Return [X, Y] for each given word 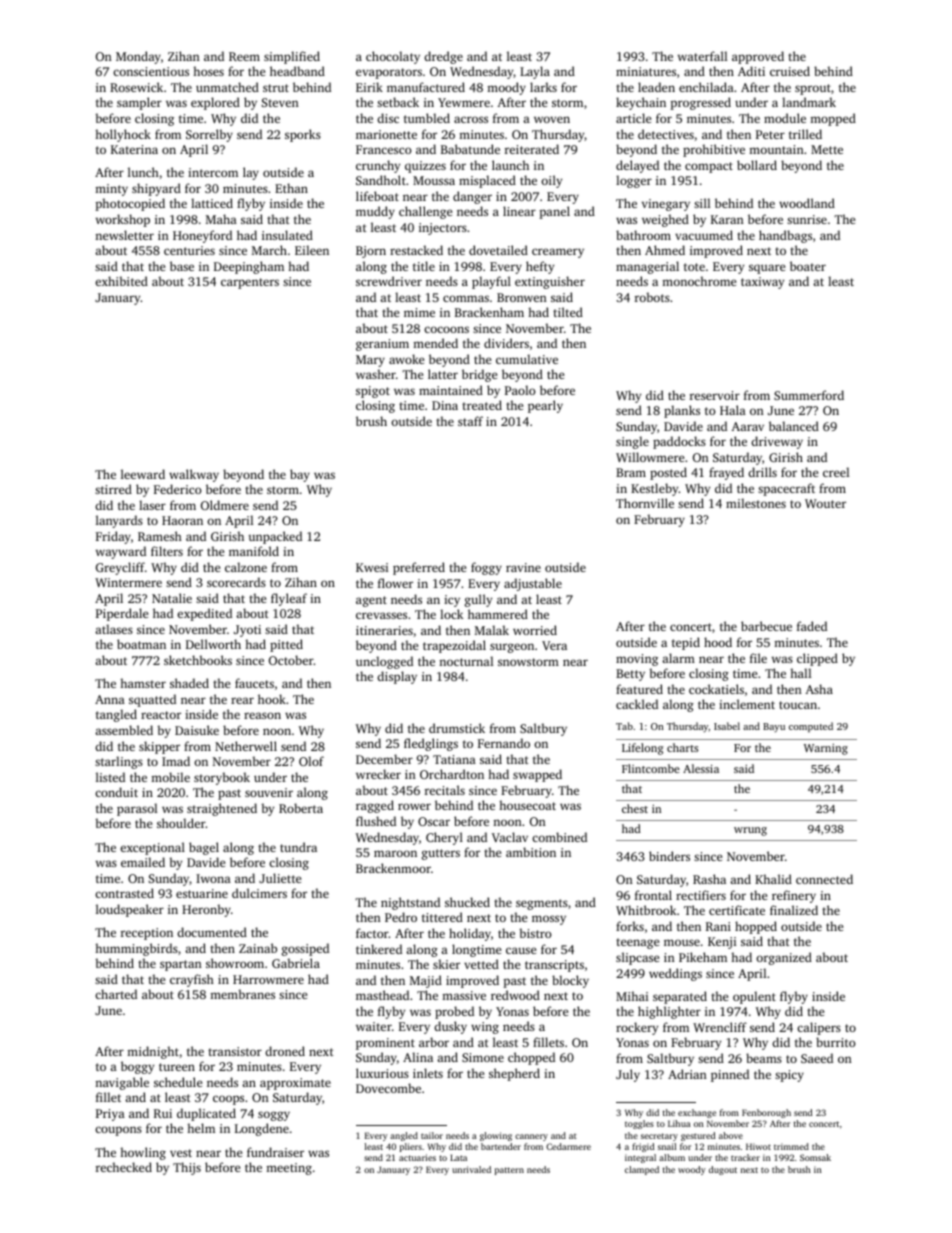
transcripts [554, 966]
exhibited [121, 281]
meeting [289, 1169]
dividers [506, 343]
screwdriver [389, 281]
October [291, 660]
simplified [292, 57]
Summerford [809, 395]
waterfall [702, 56]
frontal [653, 895]
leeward [143, 474]
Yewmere [464, 102]
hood [718, 642]
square [767, 269]
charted [116, 994]
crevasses [381, 615]
